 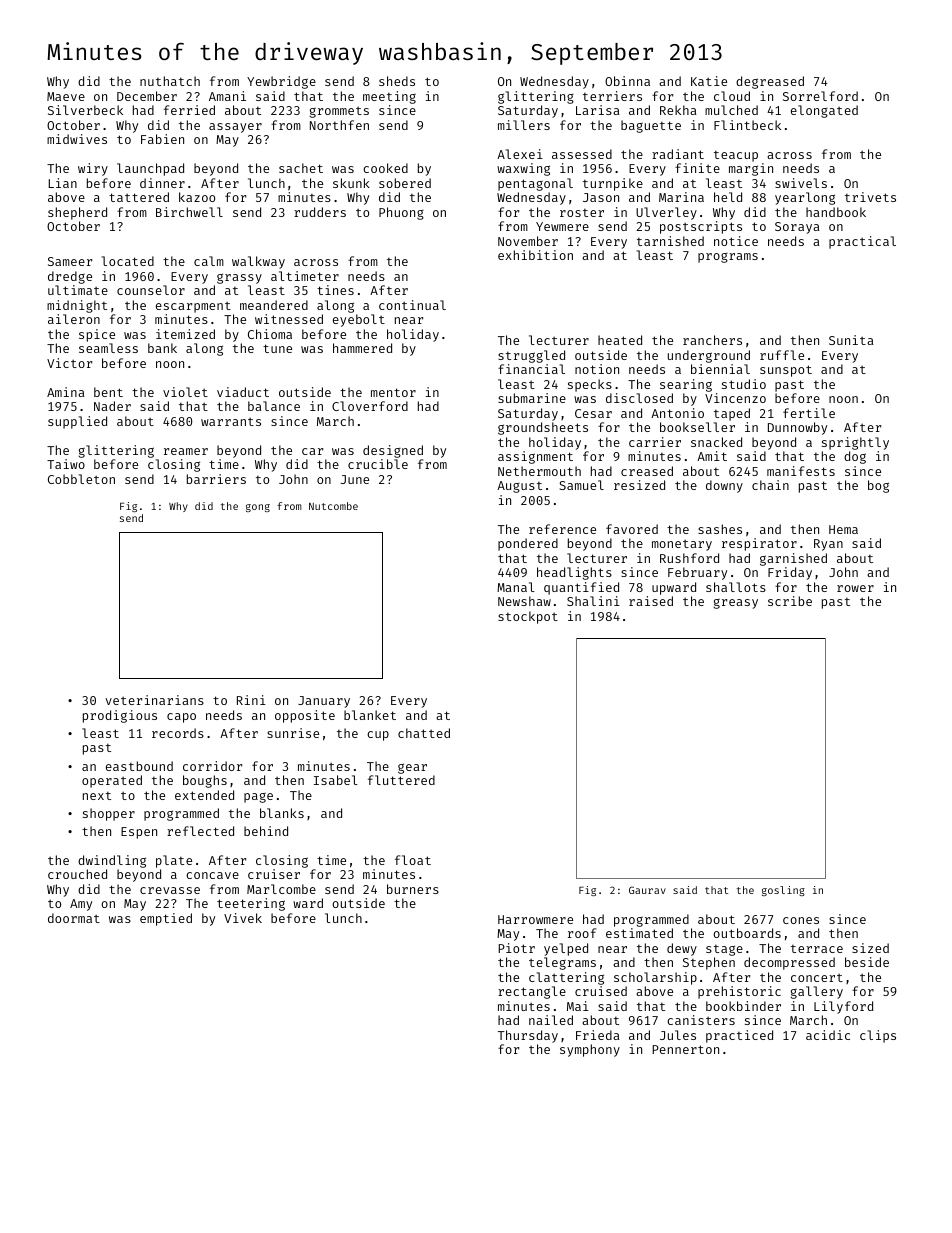 I want to click on rectangle, so click(x=532, y=992).
